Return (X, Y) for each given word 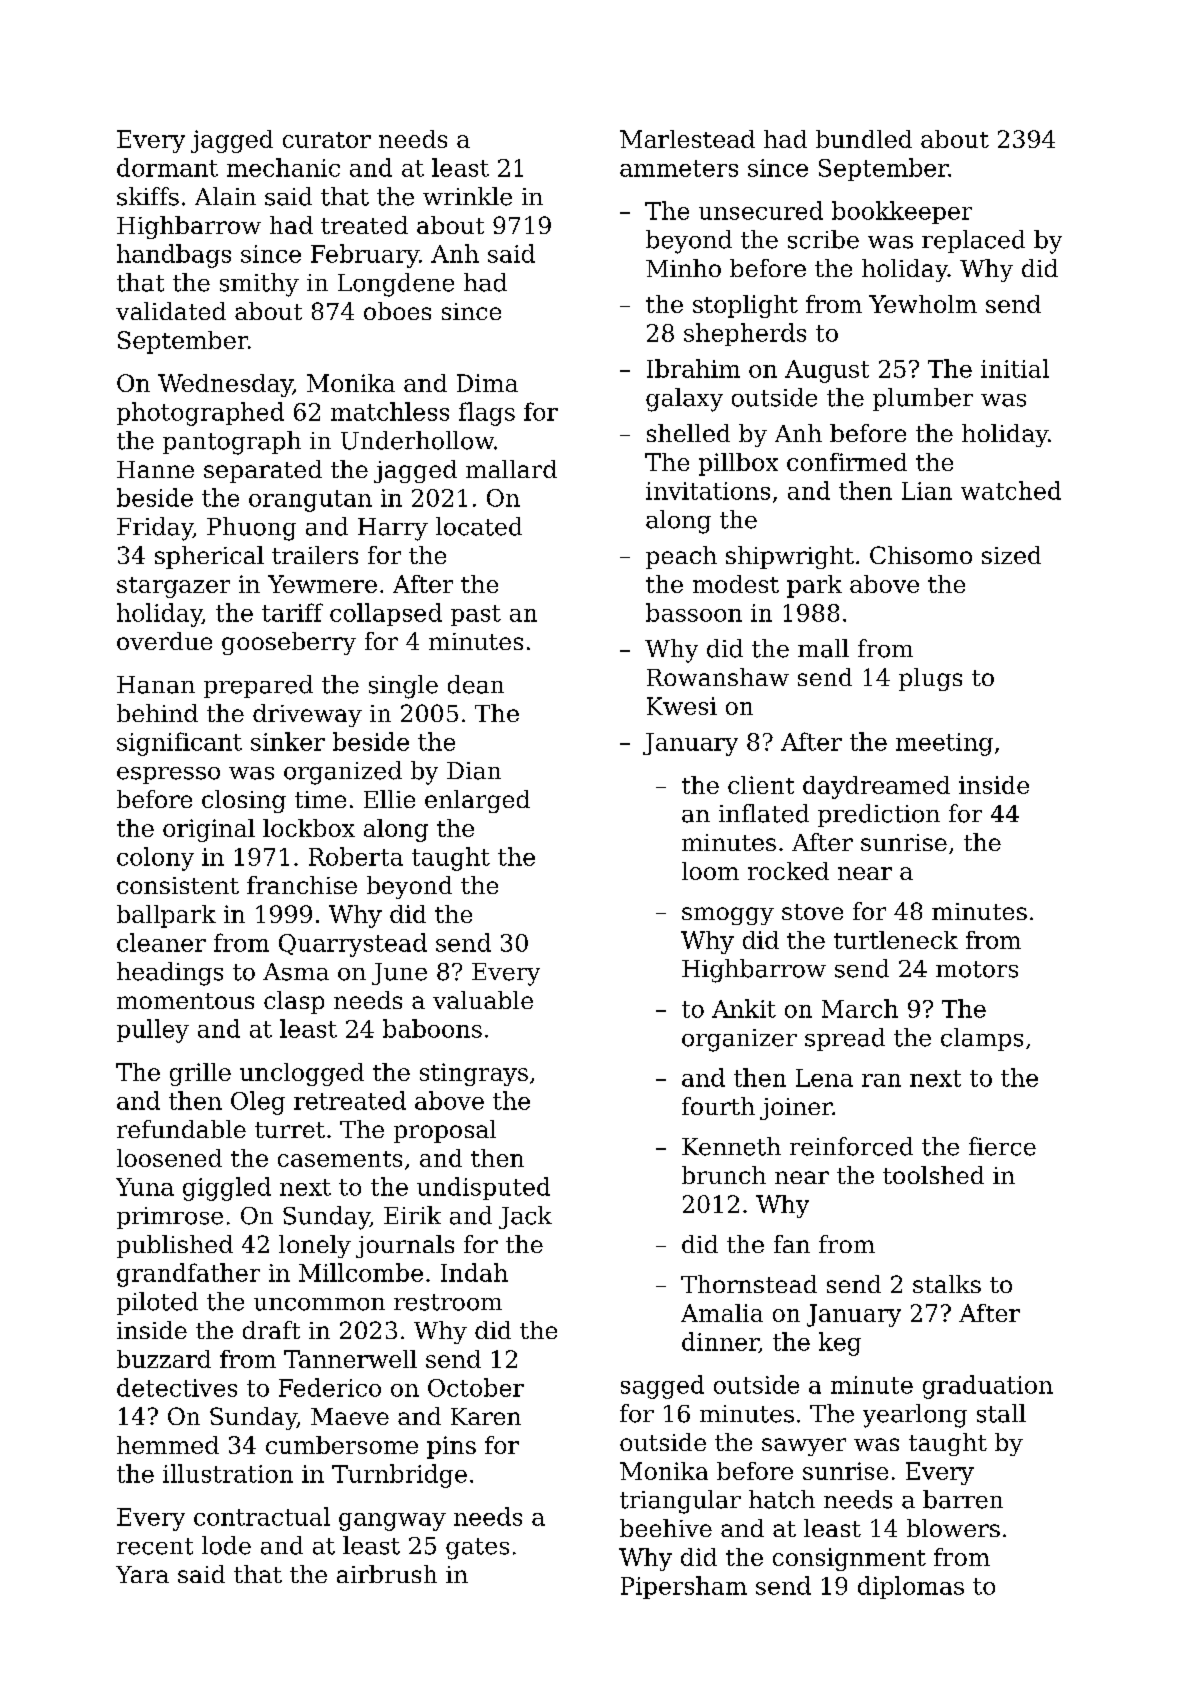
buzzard (164, 1359)
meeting (944, 744)
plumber (923, 399)
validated (171, 311)
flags (487, 414)
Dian (474, 771)
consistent (178, 885)
